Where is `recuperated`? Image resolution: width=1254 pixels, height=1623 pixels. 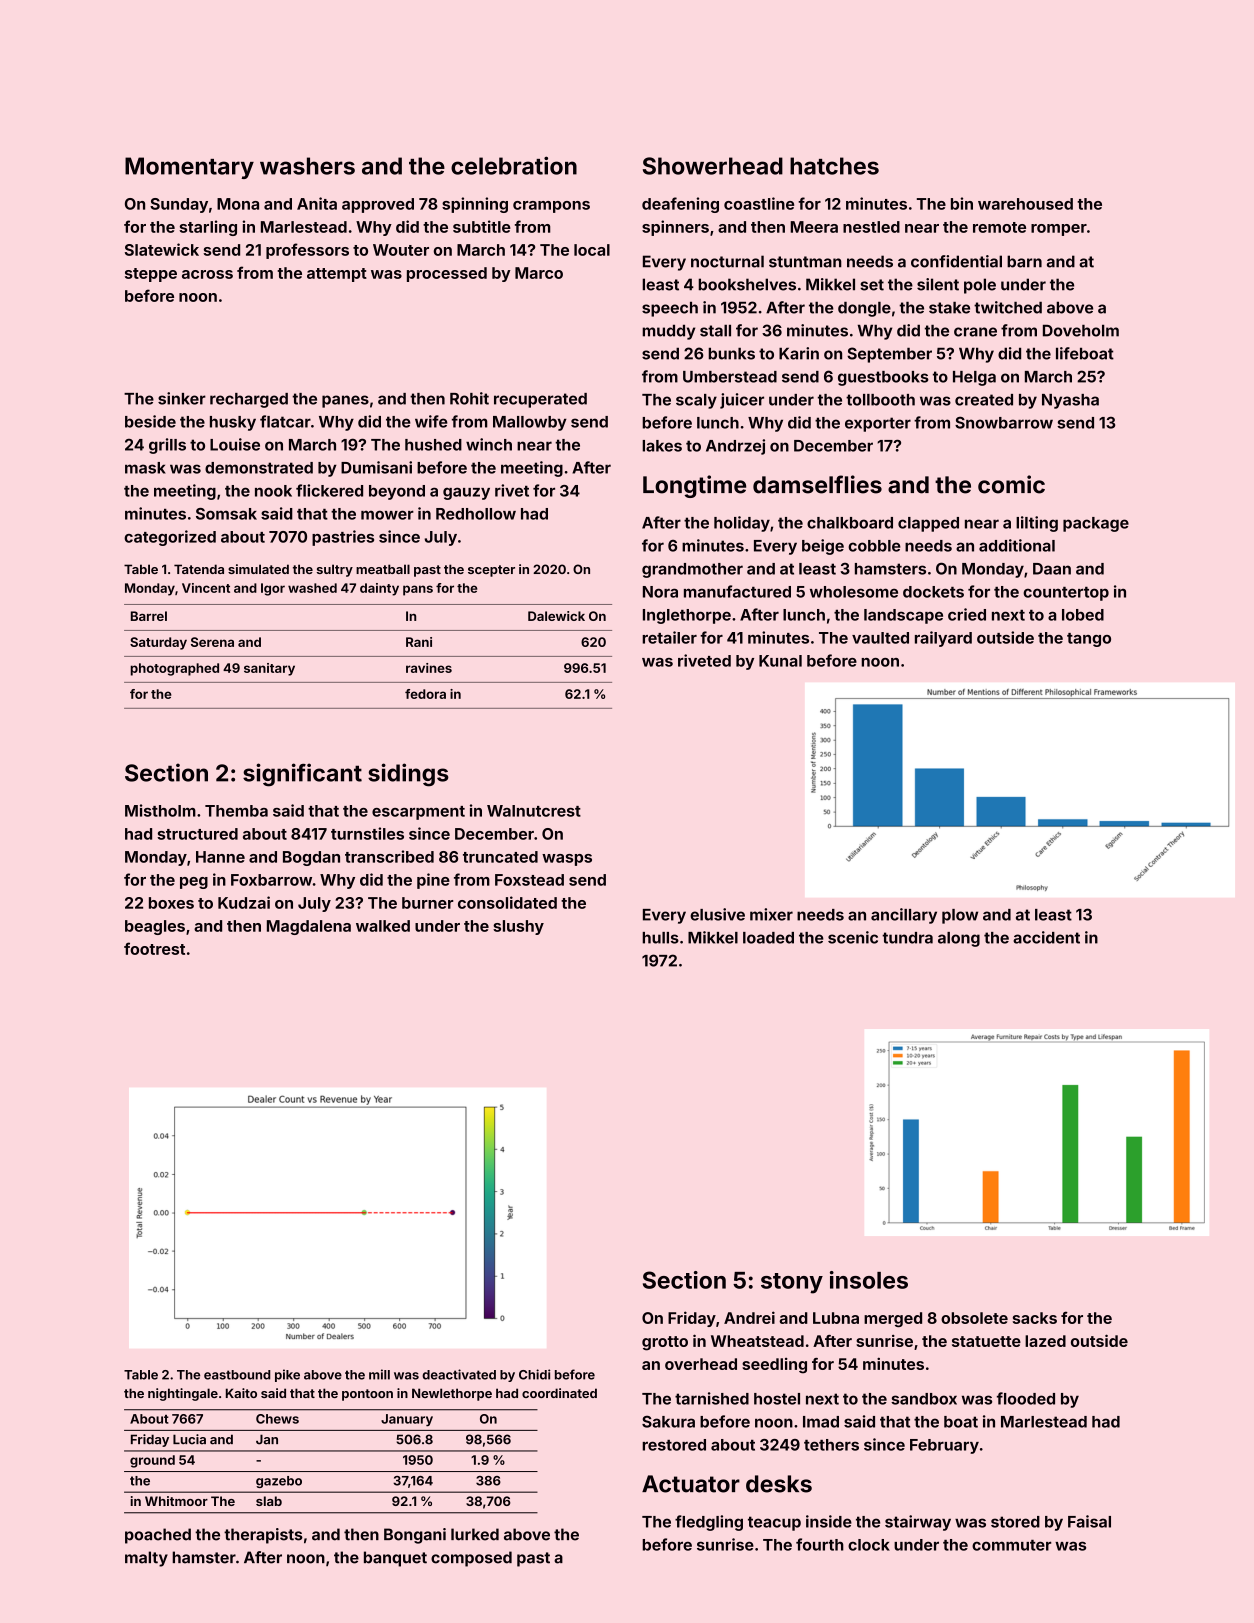 recuperated is located at coordinates (540, 400).
